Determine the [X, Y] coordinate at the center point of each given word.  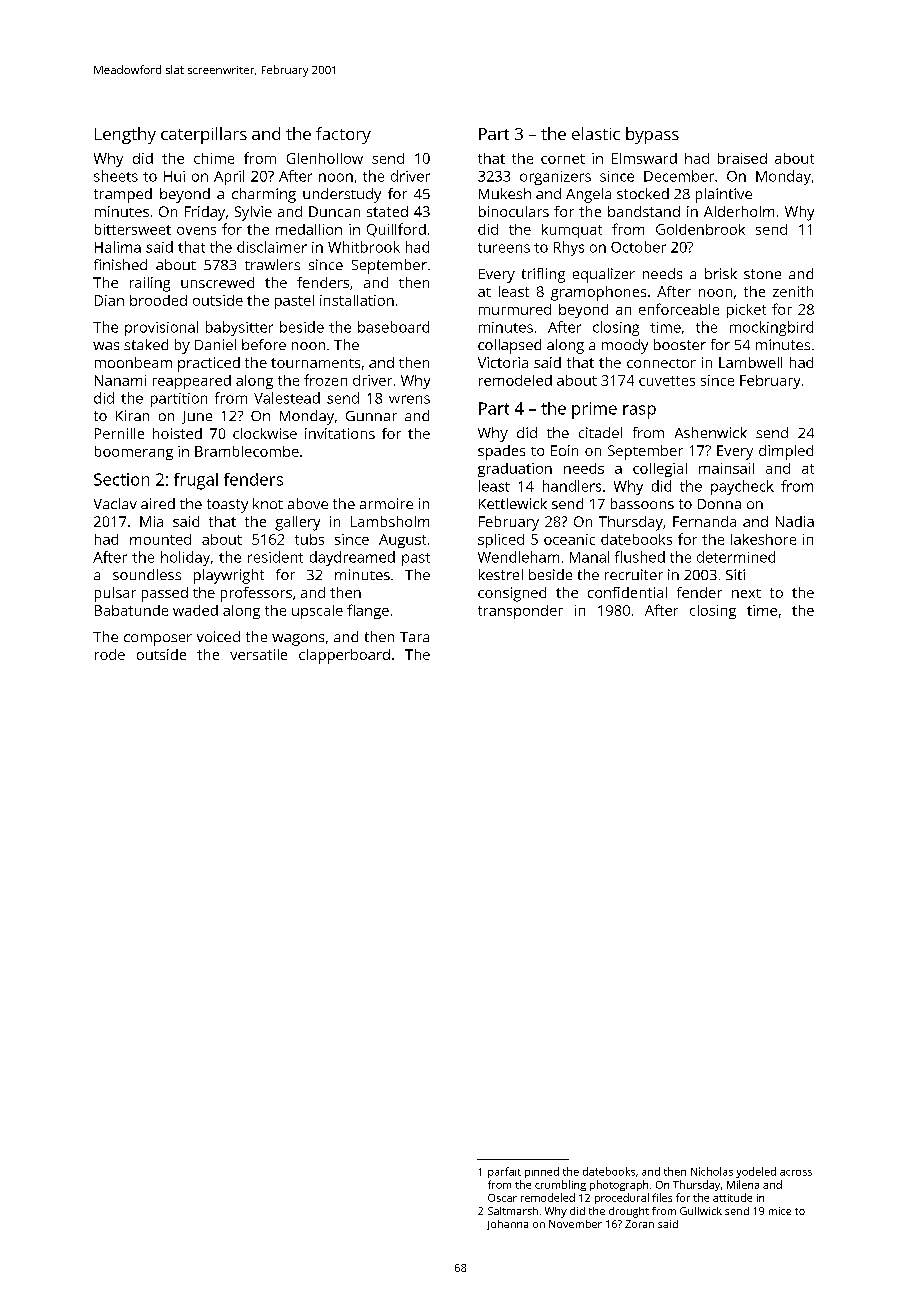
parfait [504, 1172]
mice [780, 1211]
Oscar [502, 1198]
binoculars [514, 211]
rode [110, 654]
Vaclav [115, 503]
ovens [196, 231]
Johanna [507, 1225]
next [746, 593]
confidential [627, 592]
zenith [793, 291]
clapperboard [344, 656]
